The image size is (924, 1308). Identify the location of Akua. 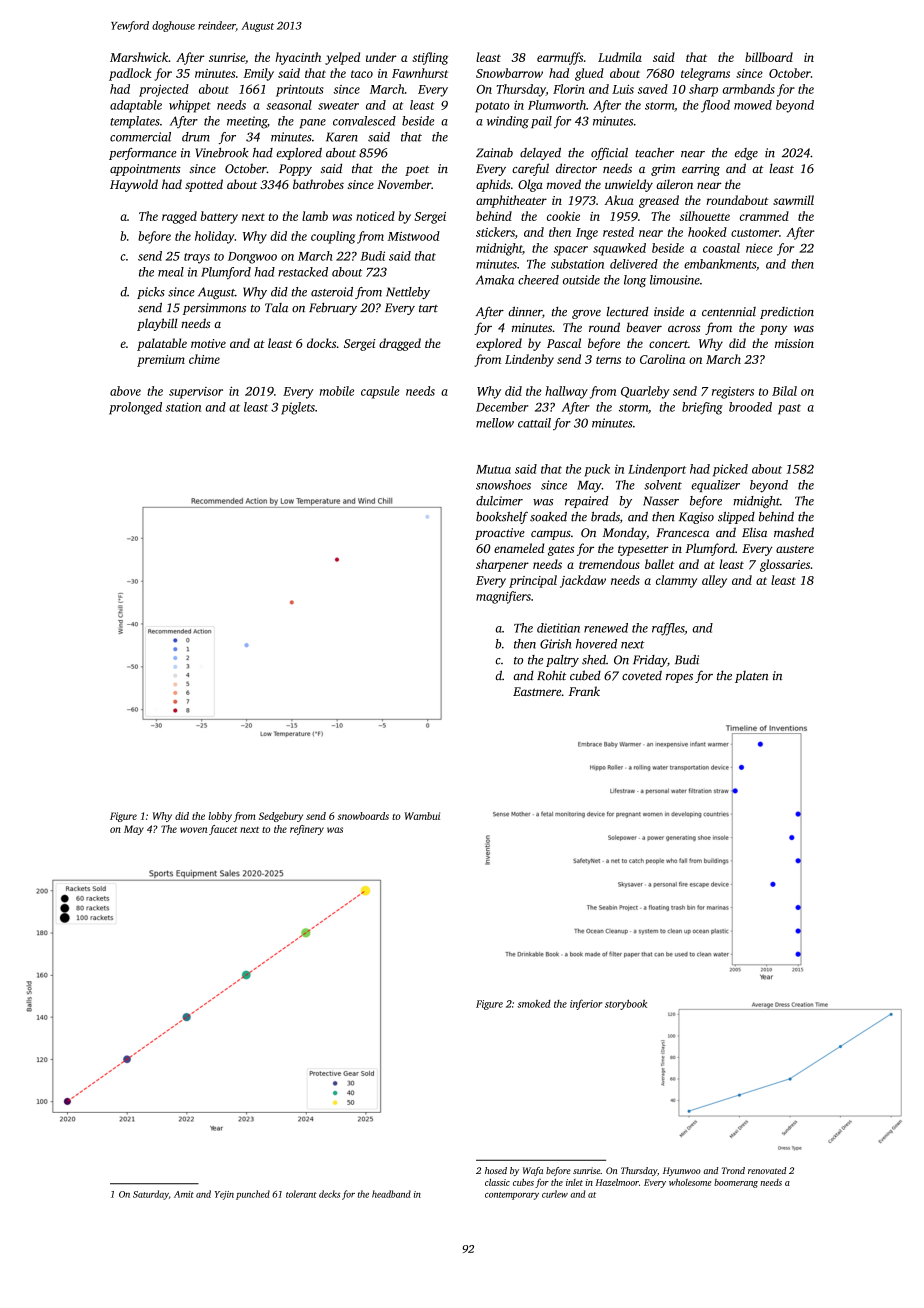
(619, 200).
